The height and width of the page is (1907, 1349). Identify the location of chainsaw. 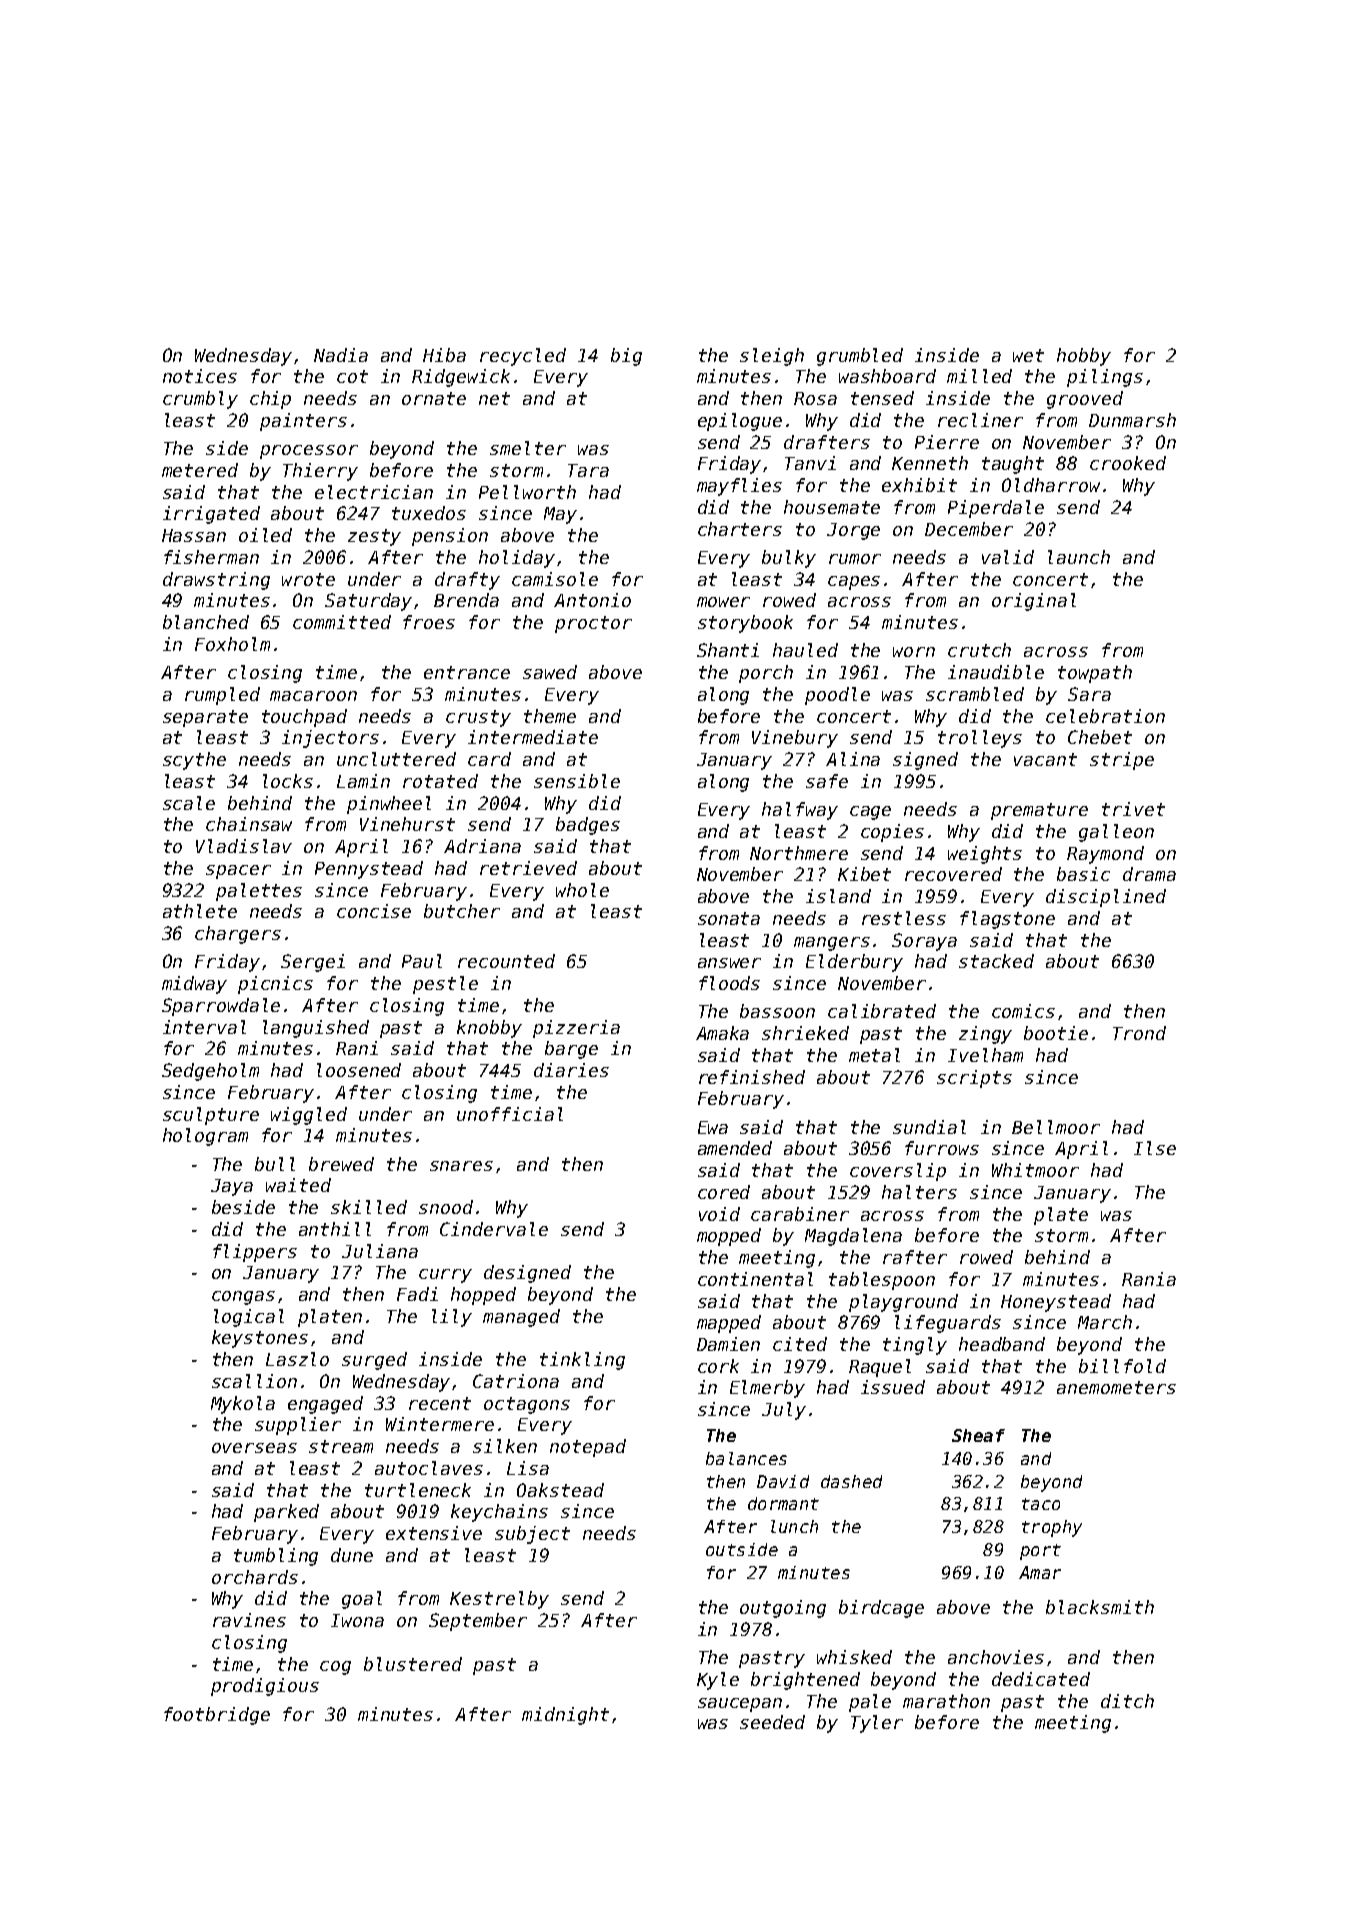
(249, 824).
